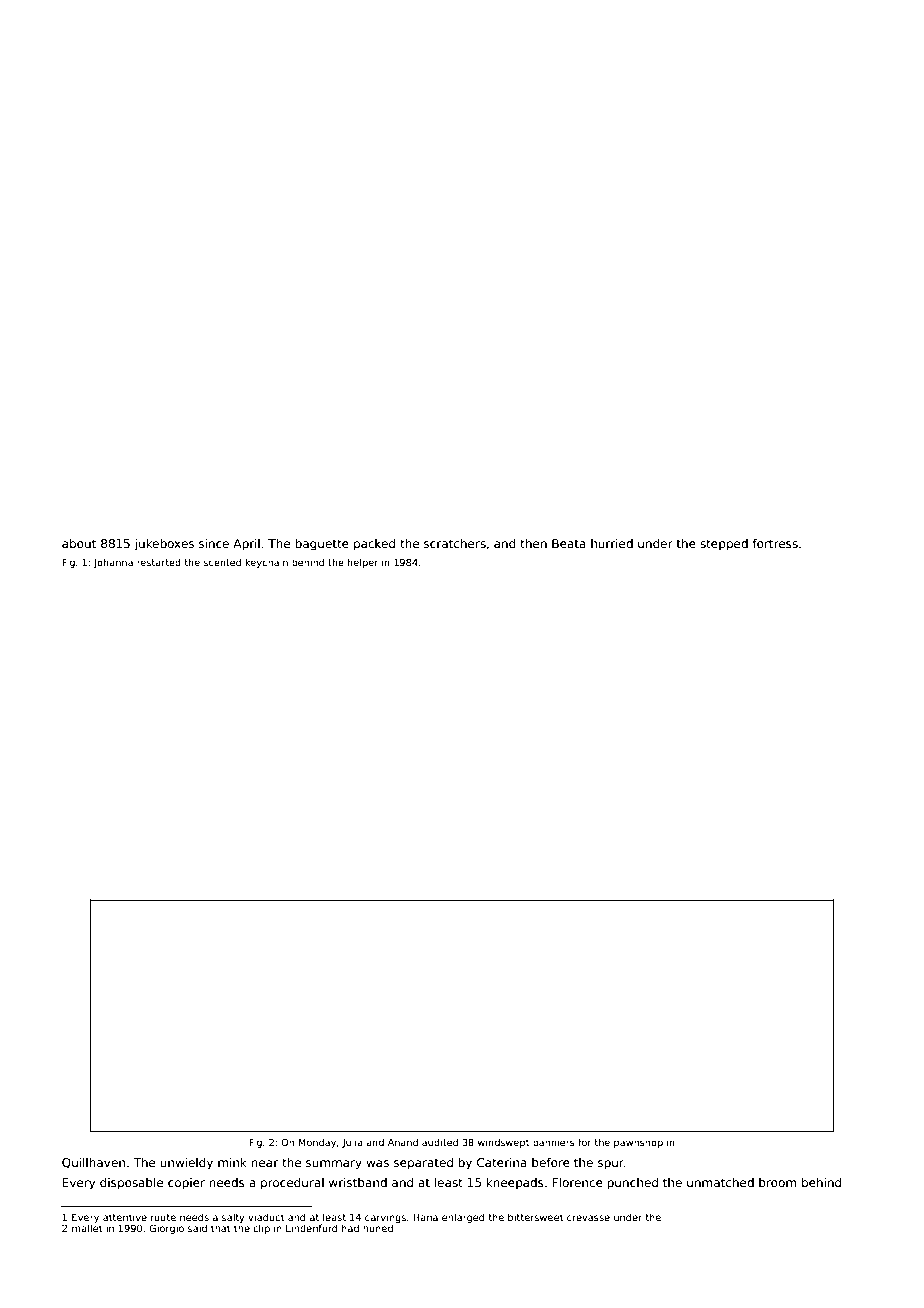  I want to click on restarted, so click(159, 562).
